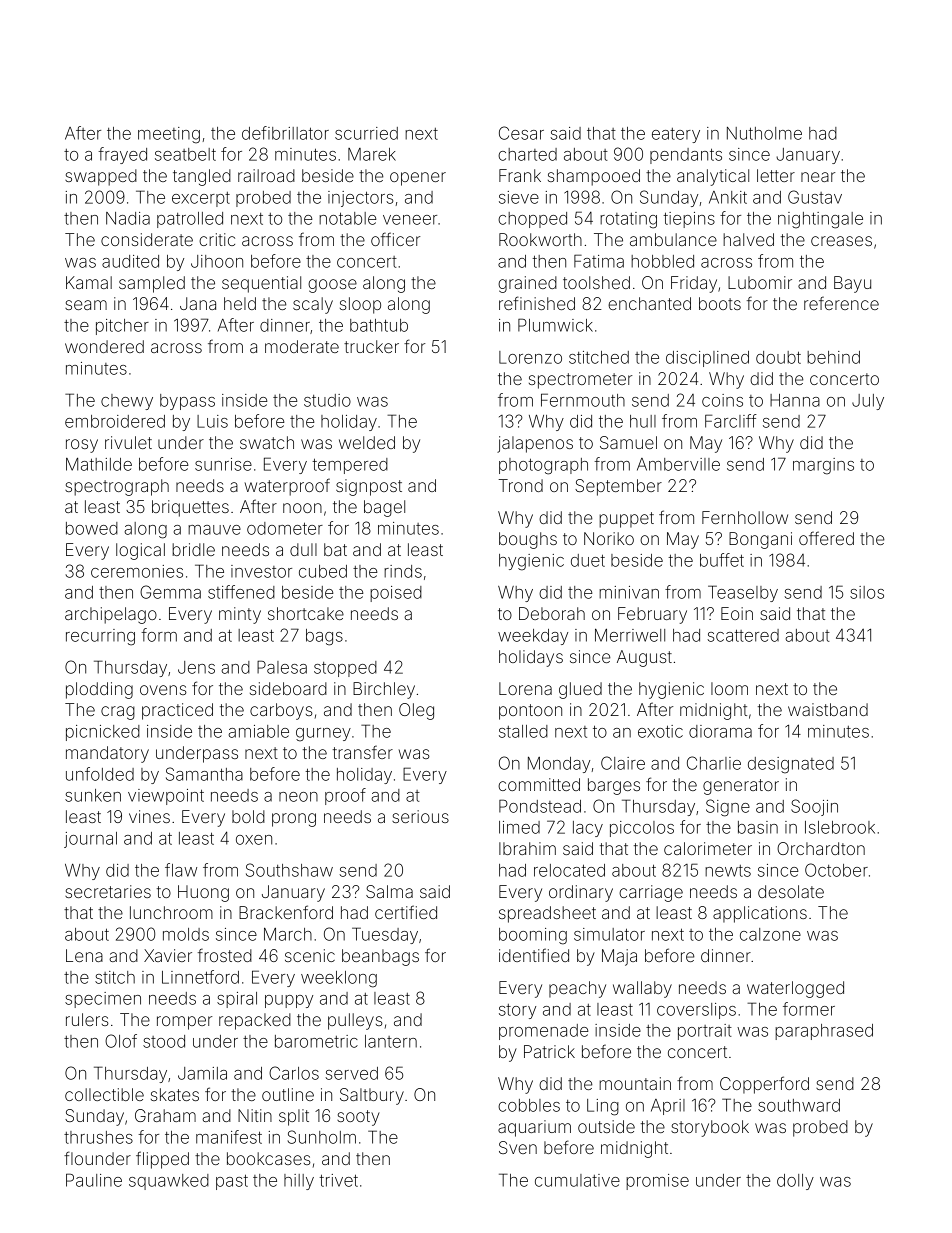 The width and height of the page is (952, 1233). I want to click on bagel, so click(384, 508).
